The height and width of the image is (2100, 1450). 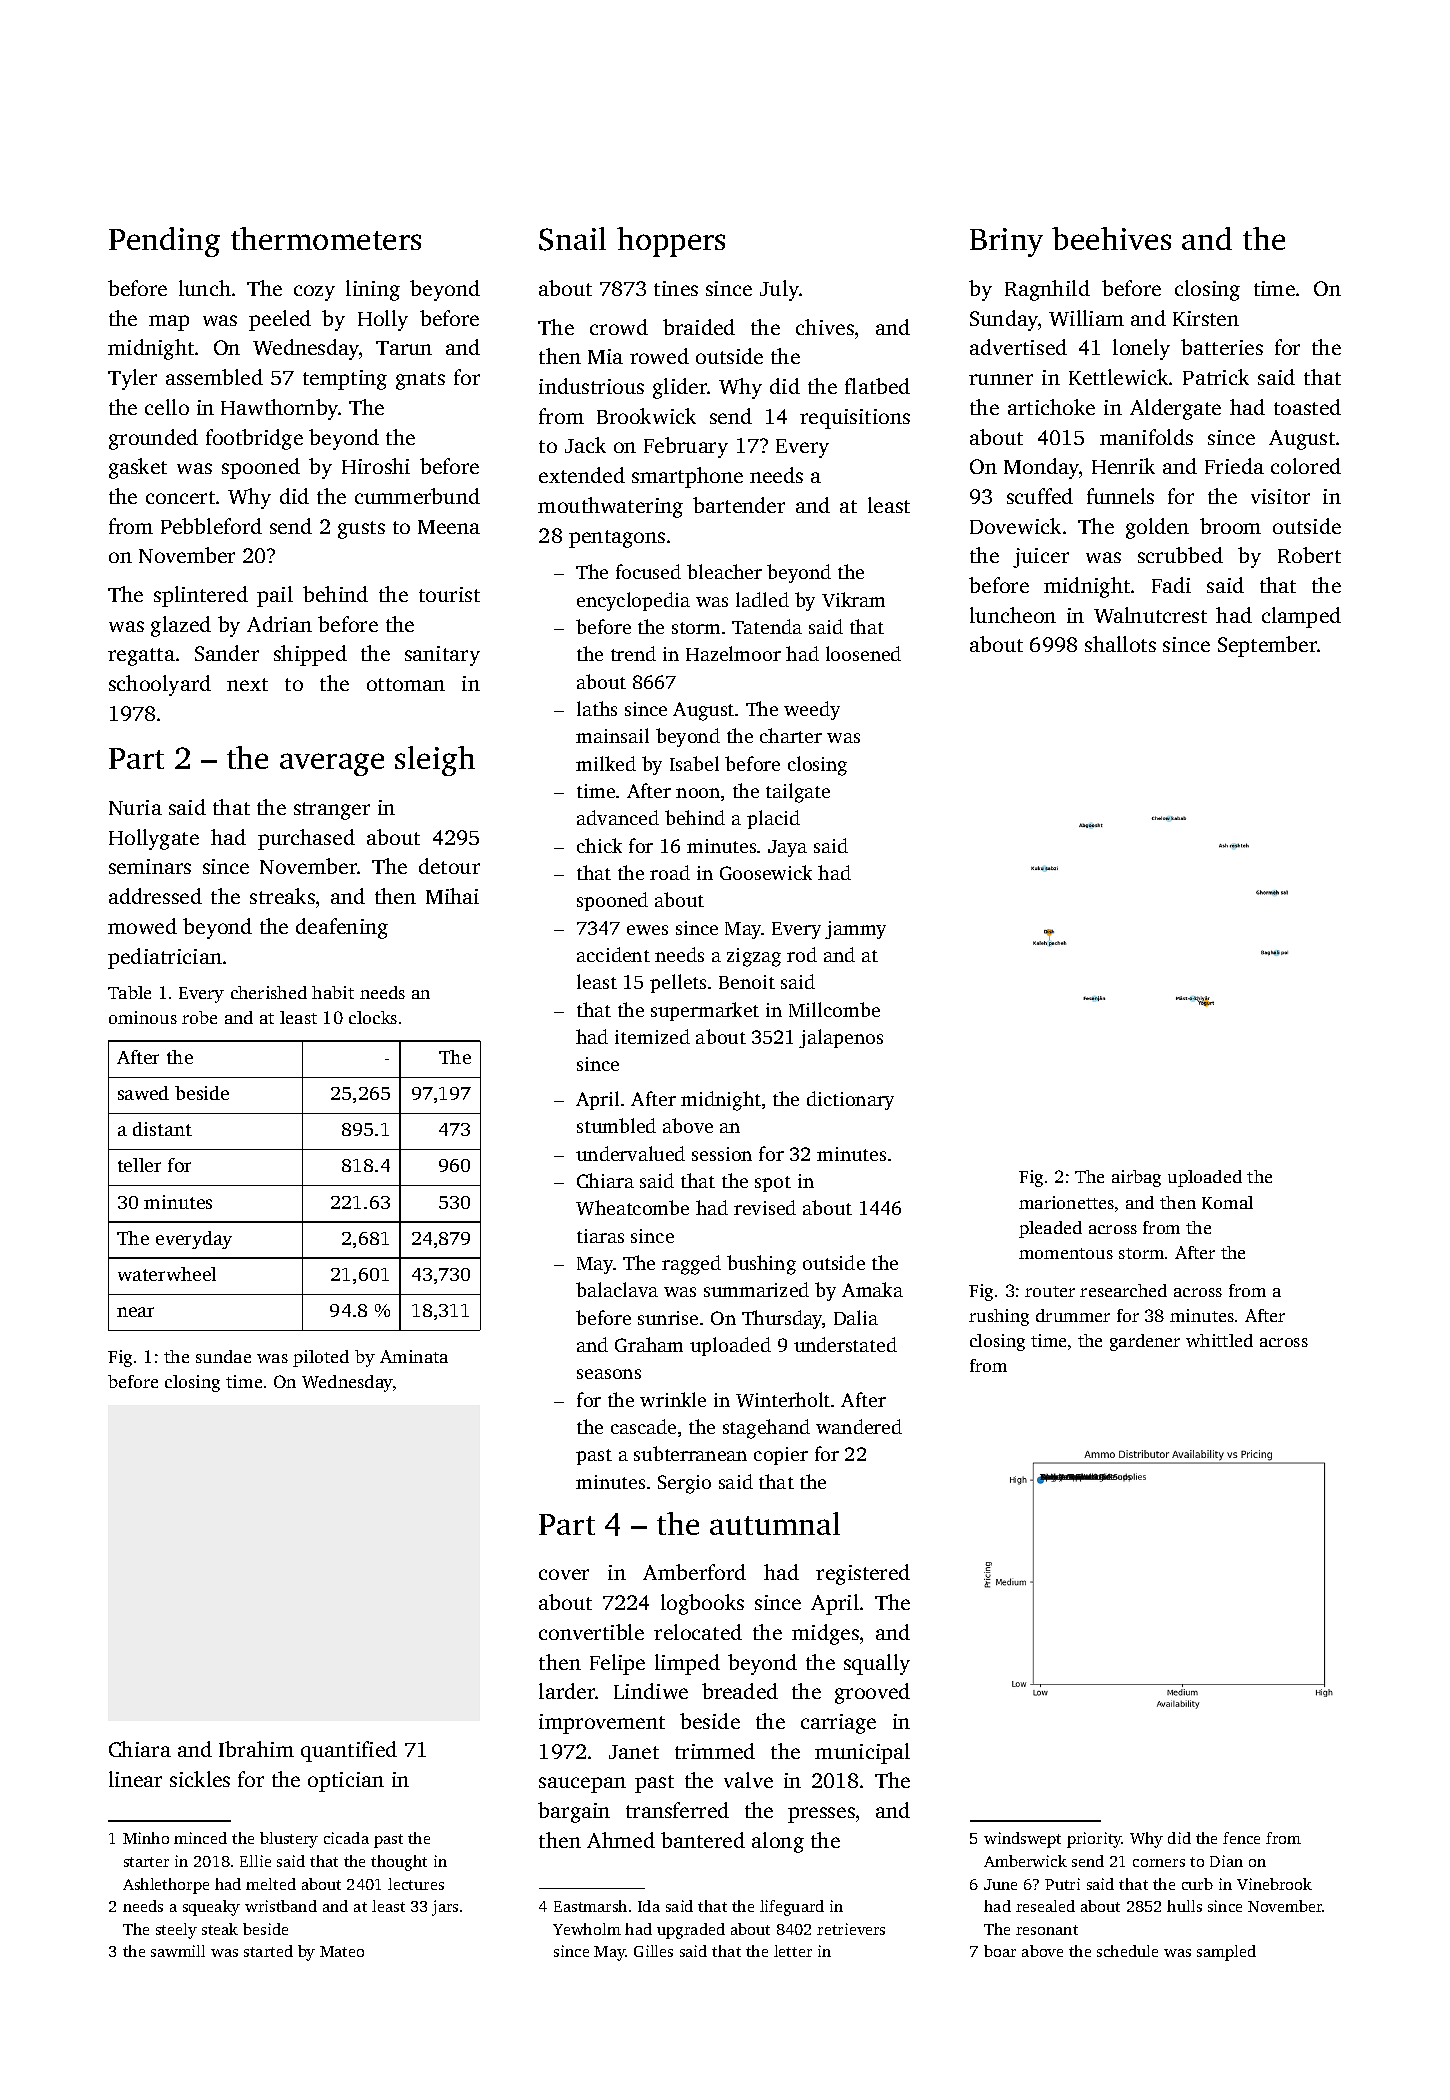 What do you see at coordinates (1006, 242) in the image?
I see `Briny` at bounding box center [1006, 242].
